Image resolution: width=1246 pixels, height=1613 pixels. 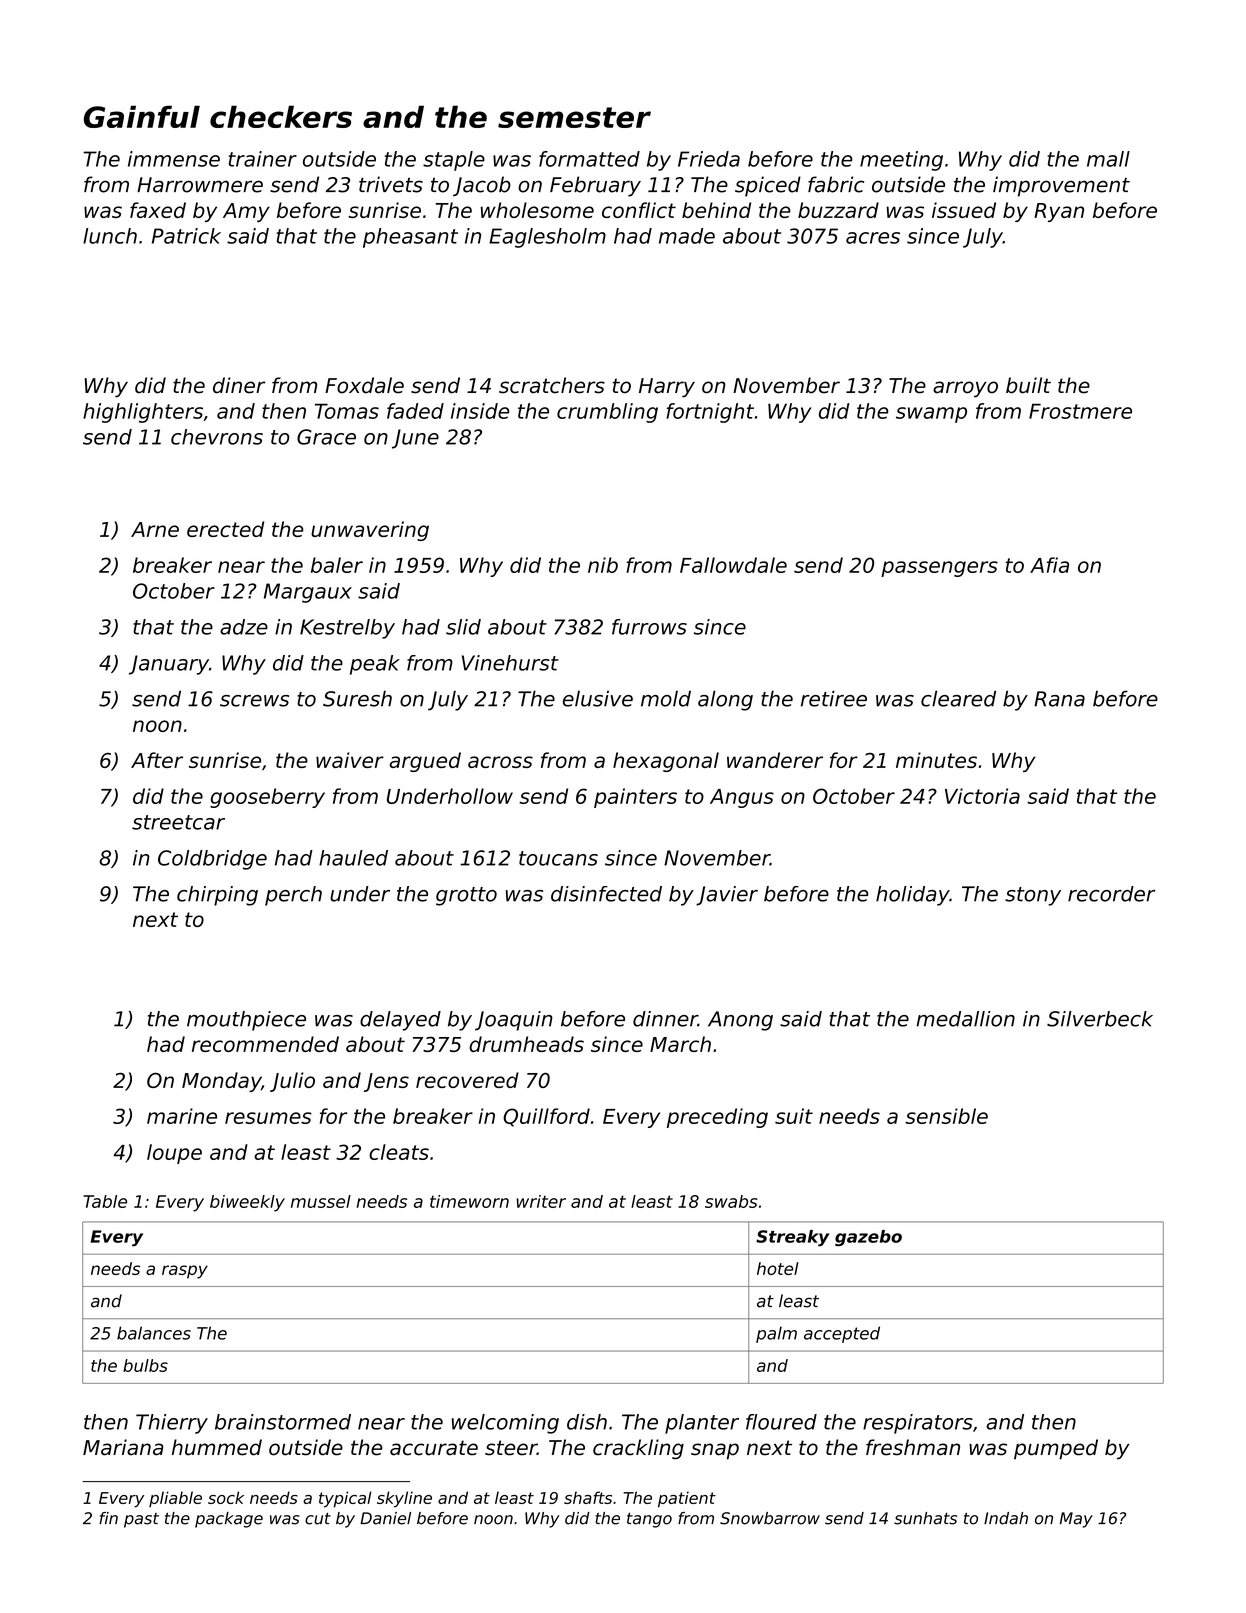 What do you see at coordinates (607, 413) in the screenshot?
I see `crumbling` at bounding box center [607, 413].
